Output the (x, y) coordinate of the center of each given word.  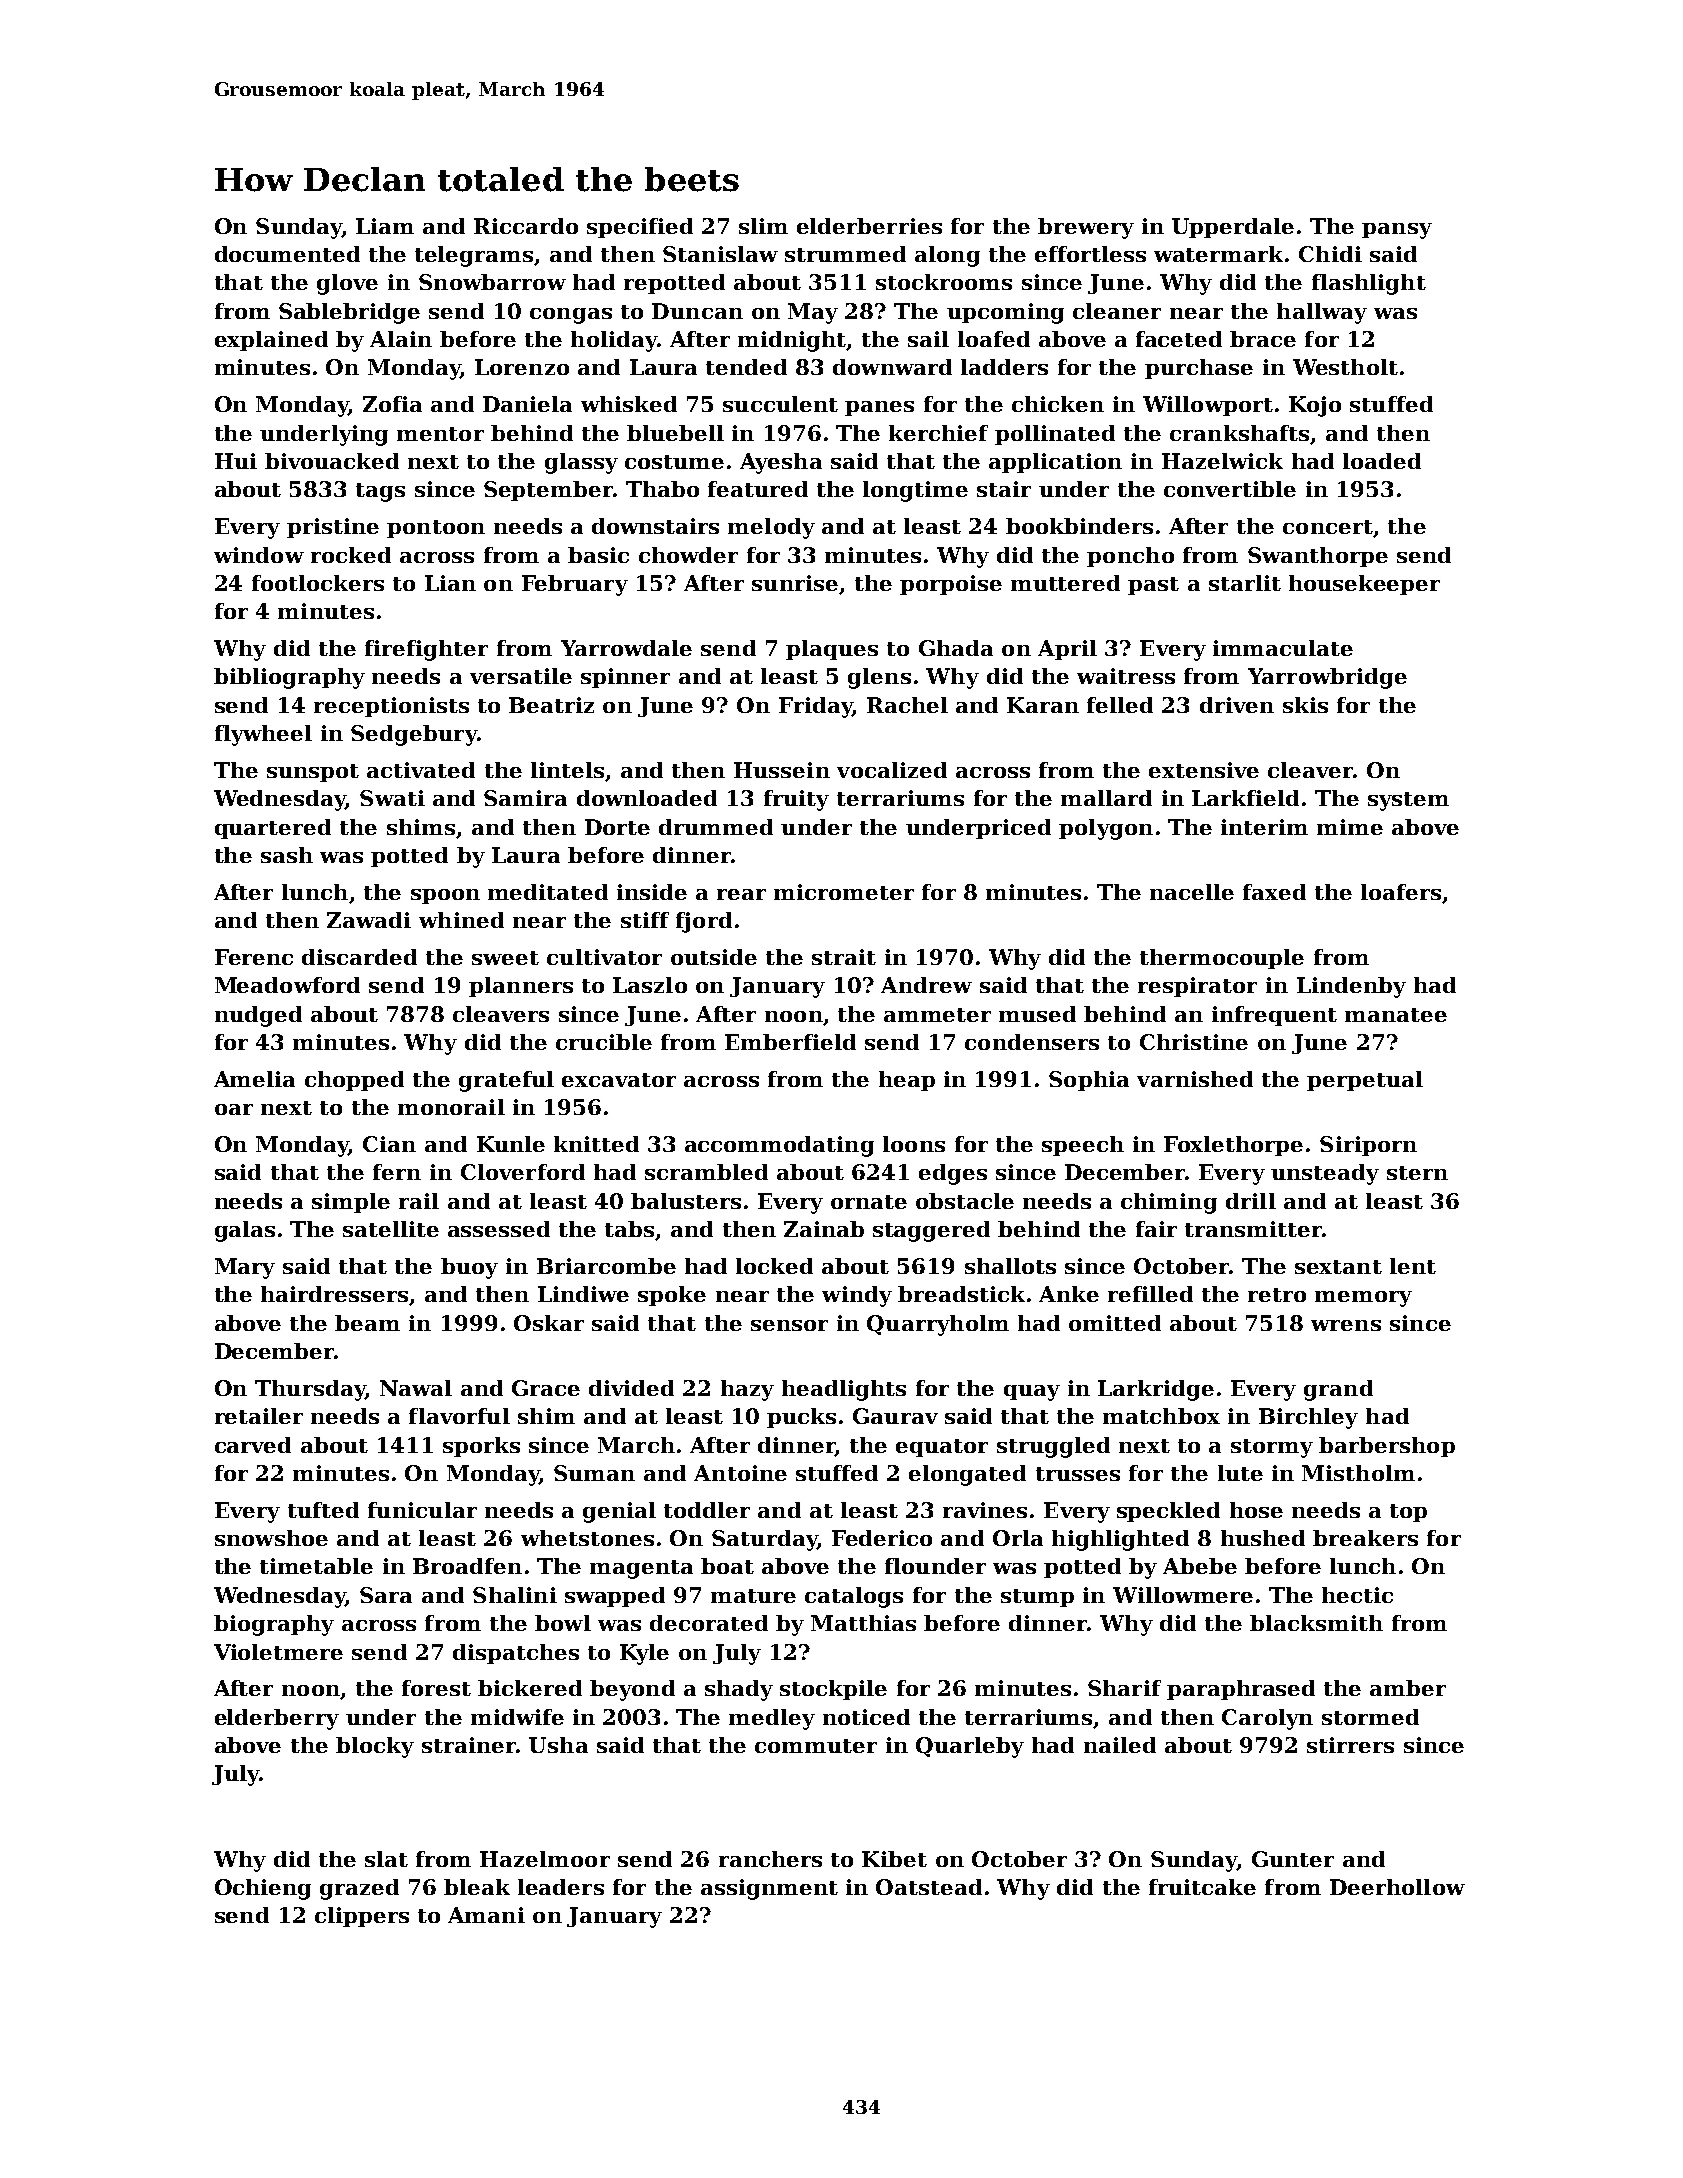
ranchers (770, 1859)
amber (1408, 1688)
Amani (486, 1915)
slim (763, 226)
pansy (1397, 231)
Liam (385, 226)
